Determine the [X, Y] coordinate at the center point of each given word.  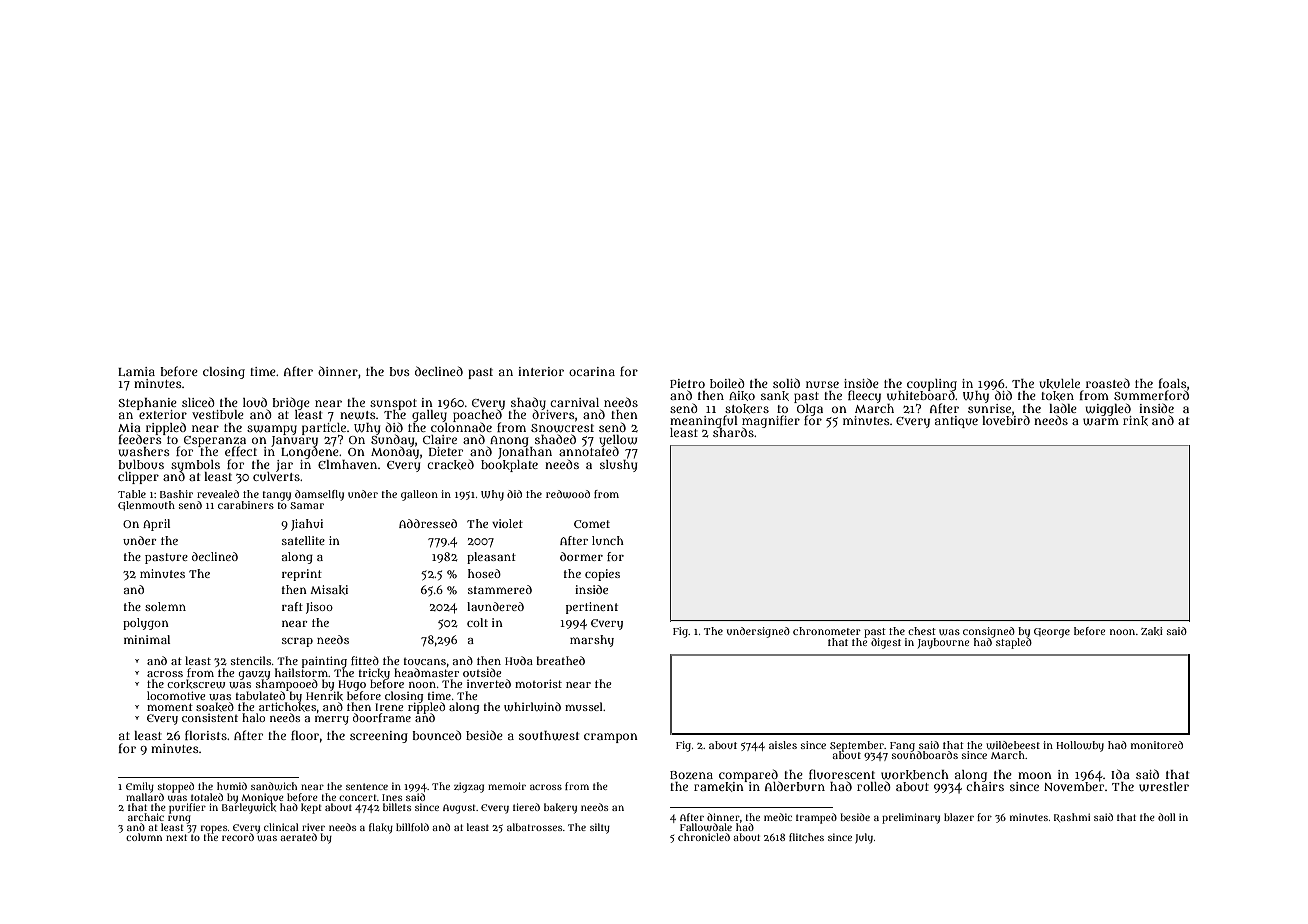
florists [206, 735]
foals [1173, 383]
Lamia [136, 371]
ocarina [592, 371]
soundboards [925, 755]
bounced [437, 735]
